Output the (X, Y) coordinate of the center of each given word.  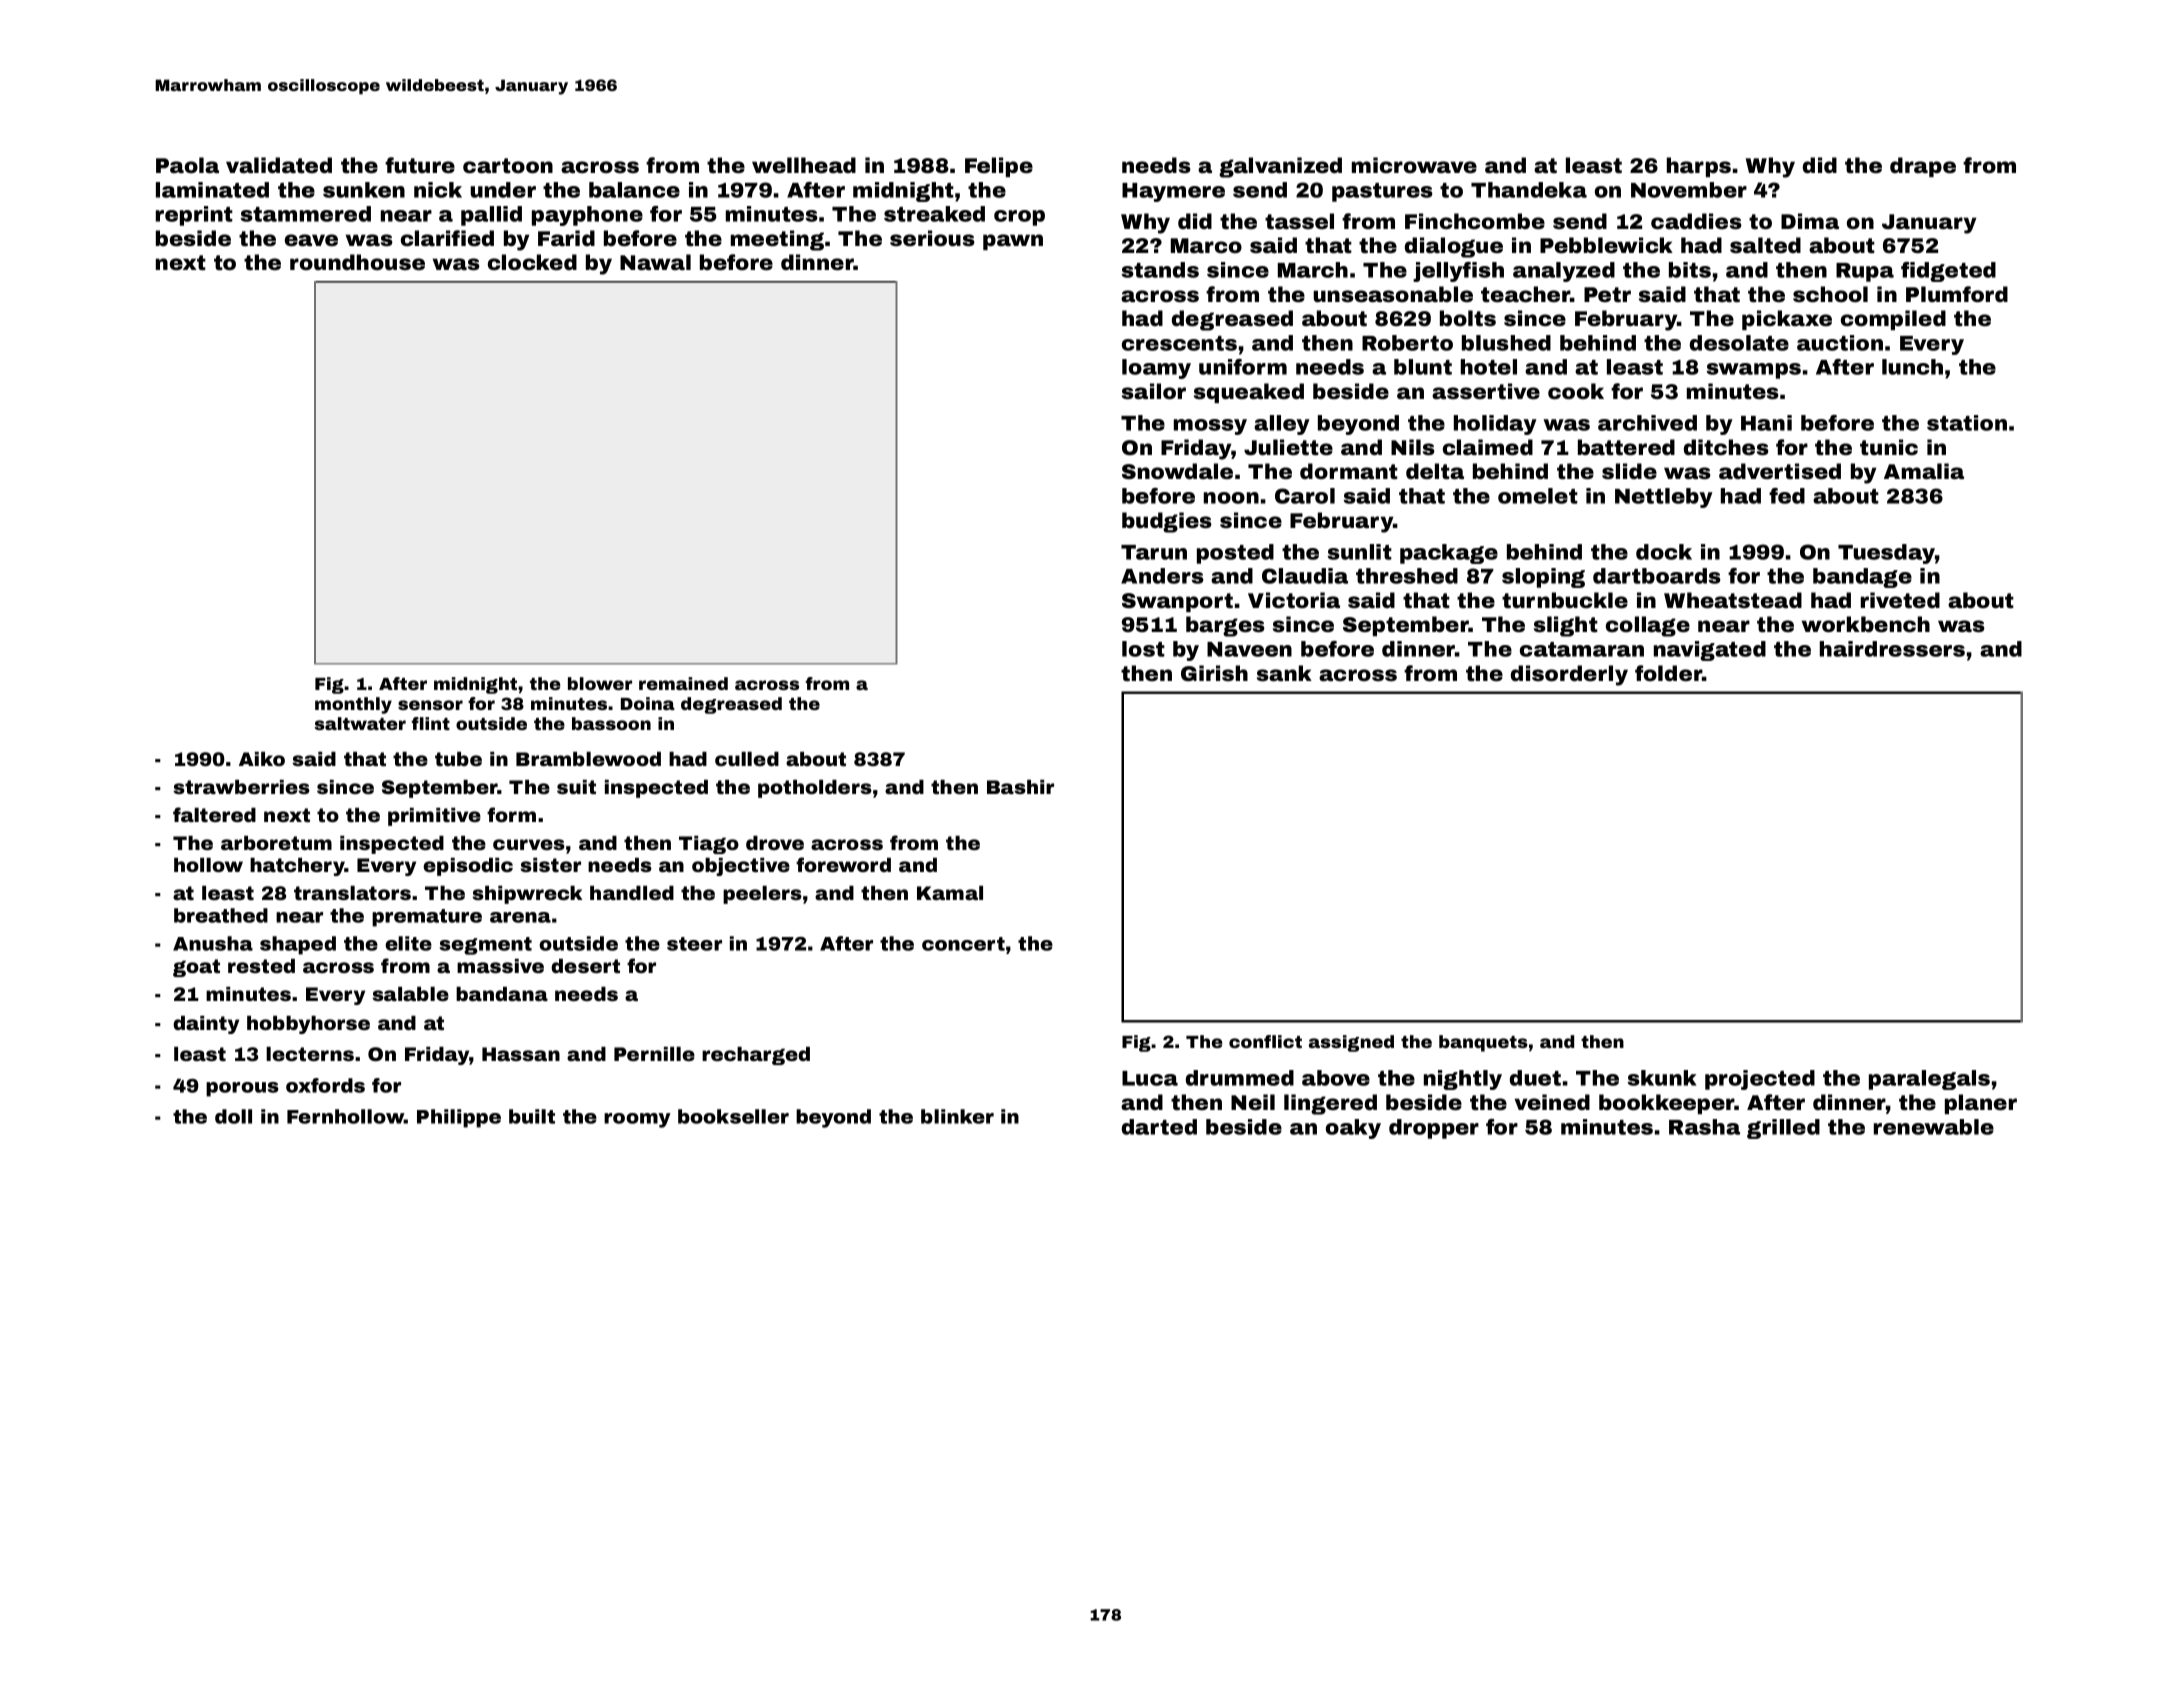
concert (963, 944)
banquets (1483, 1043)
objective (741, 867)
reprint (194, 216)
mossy (1210, 427)
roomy (637, 1120)
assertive (1486, 391)
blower (600, 683)
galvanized (1280, 167)
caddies (1696, 221)
